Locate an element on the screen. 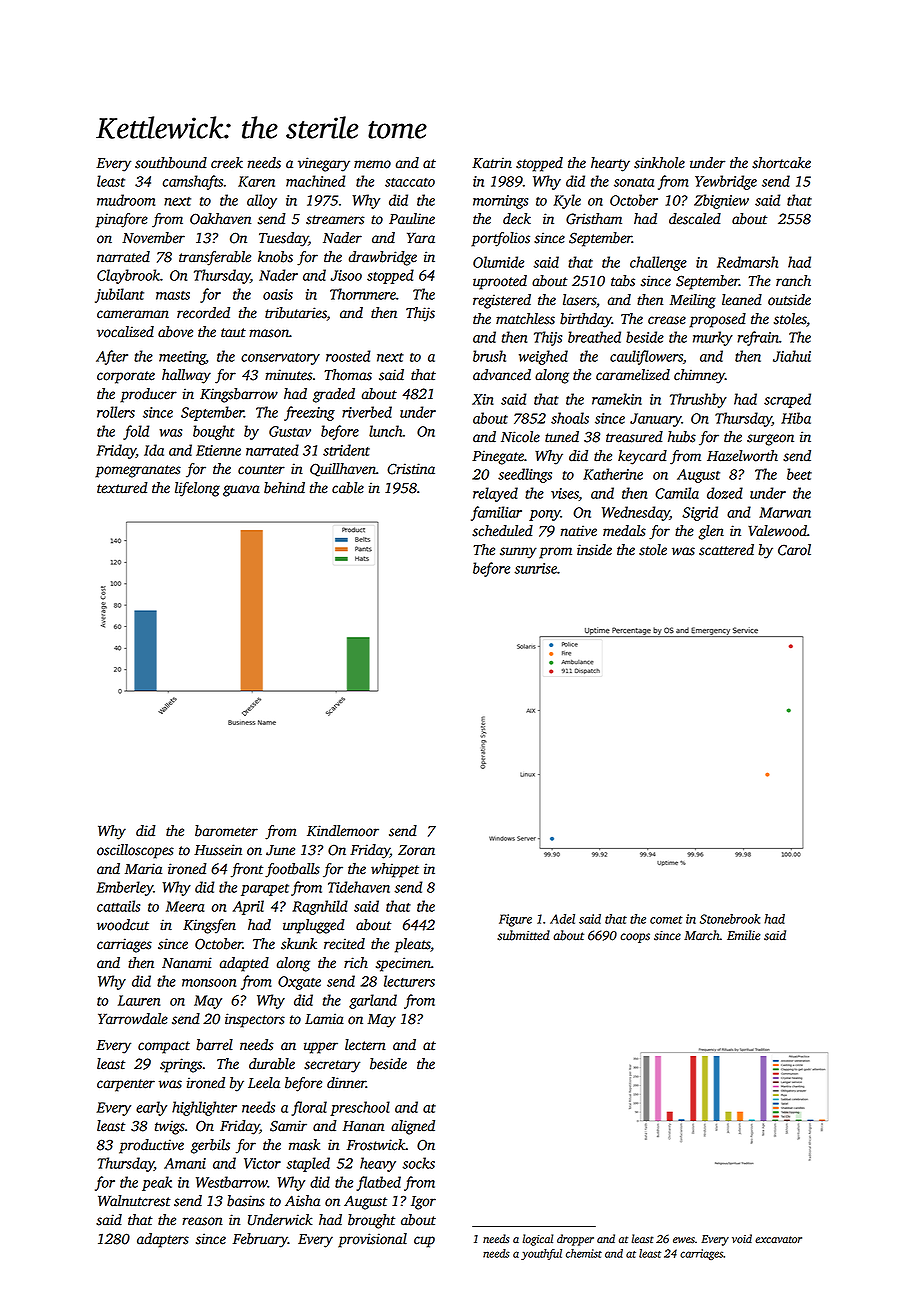  portfolios is located at coordinates (500, 239).
